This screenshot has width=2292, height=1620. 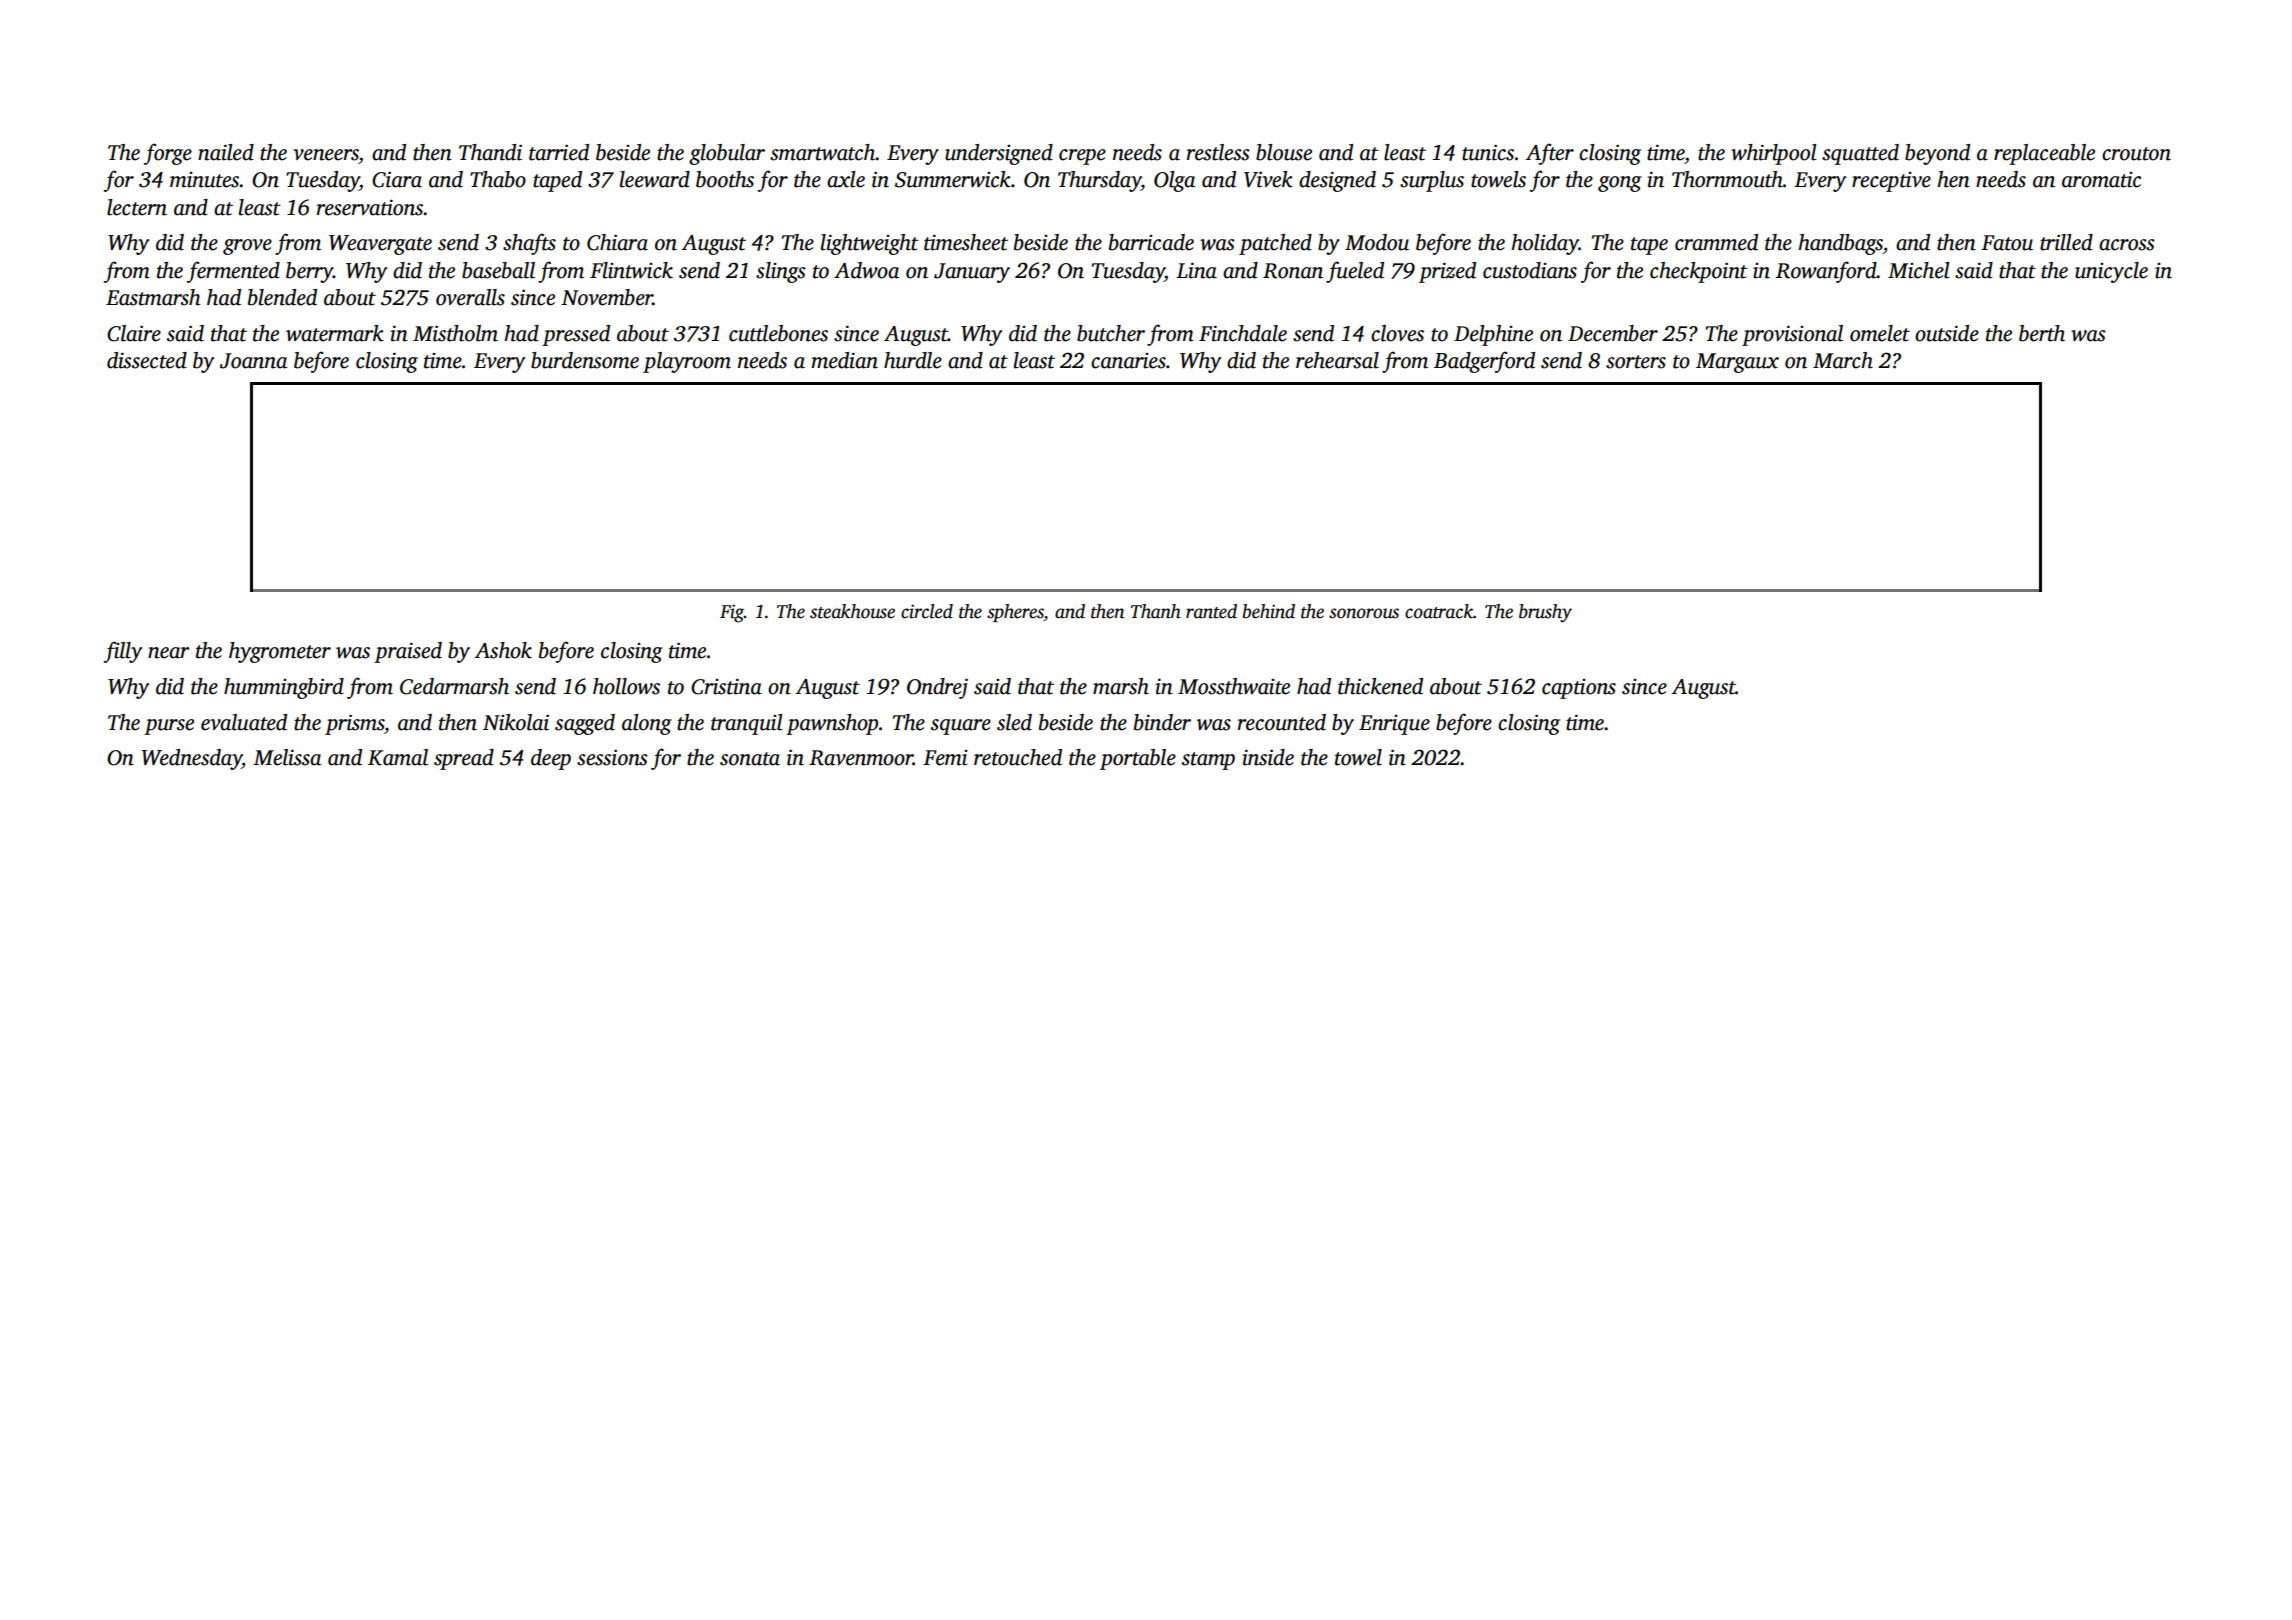 I want to click on Nikolai, so click(x=516, y=722).
